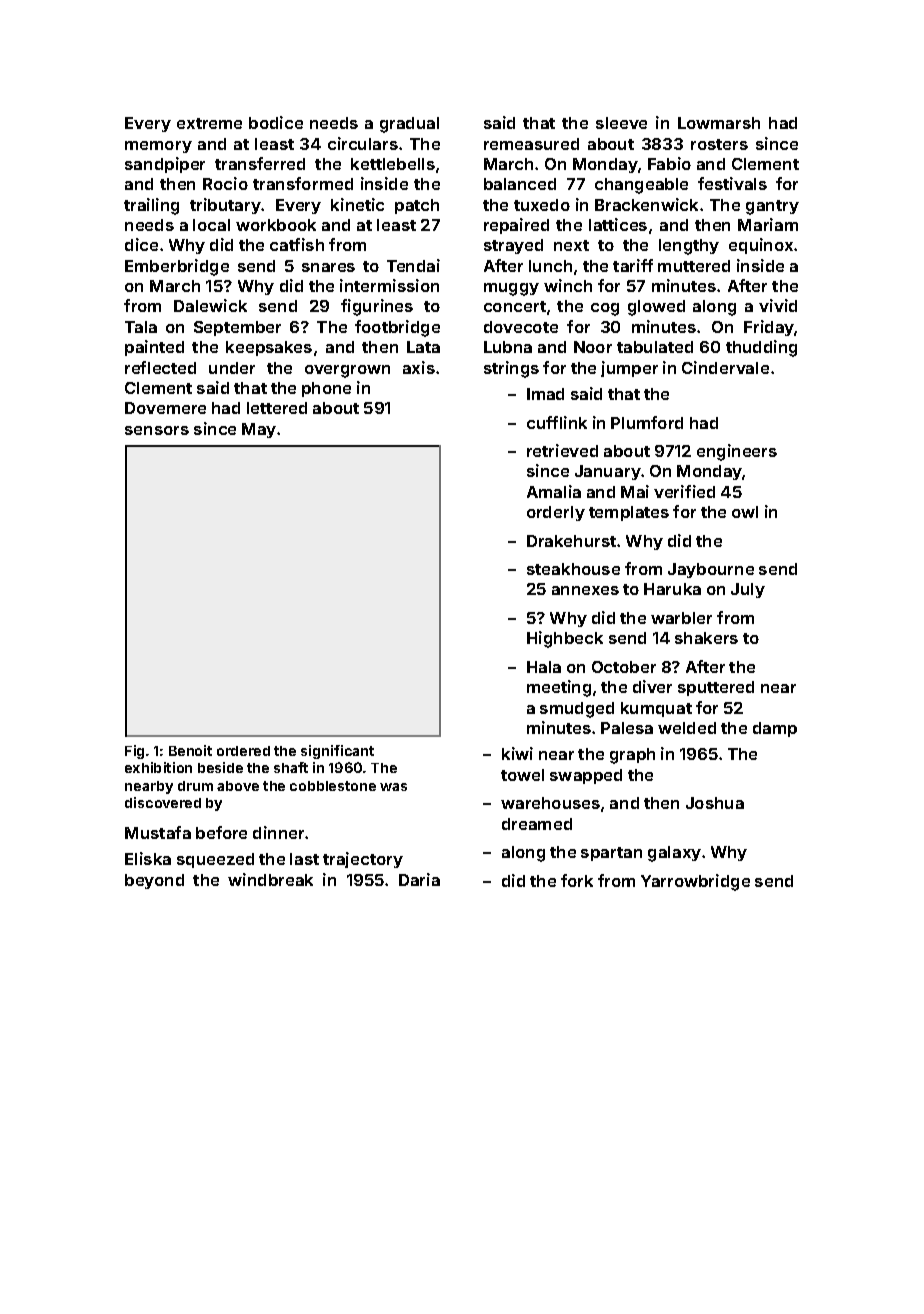  I want to click on gradual, so click(409, 125).
